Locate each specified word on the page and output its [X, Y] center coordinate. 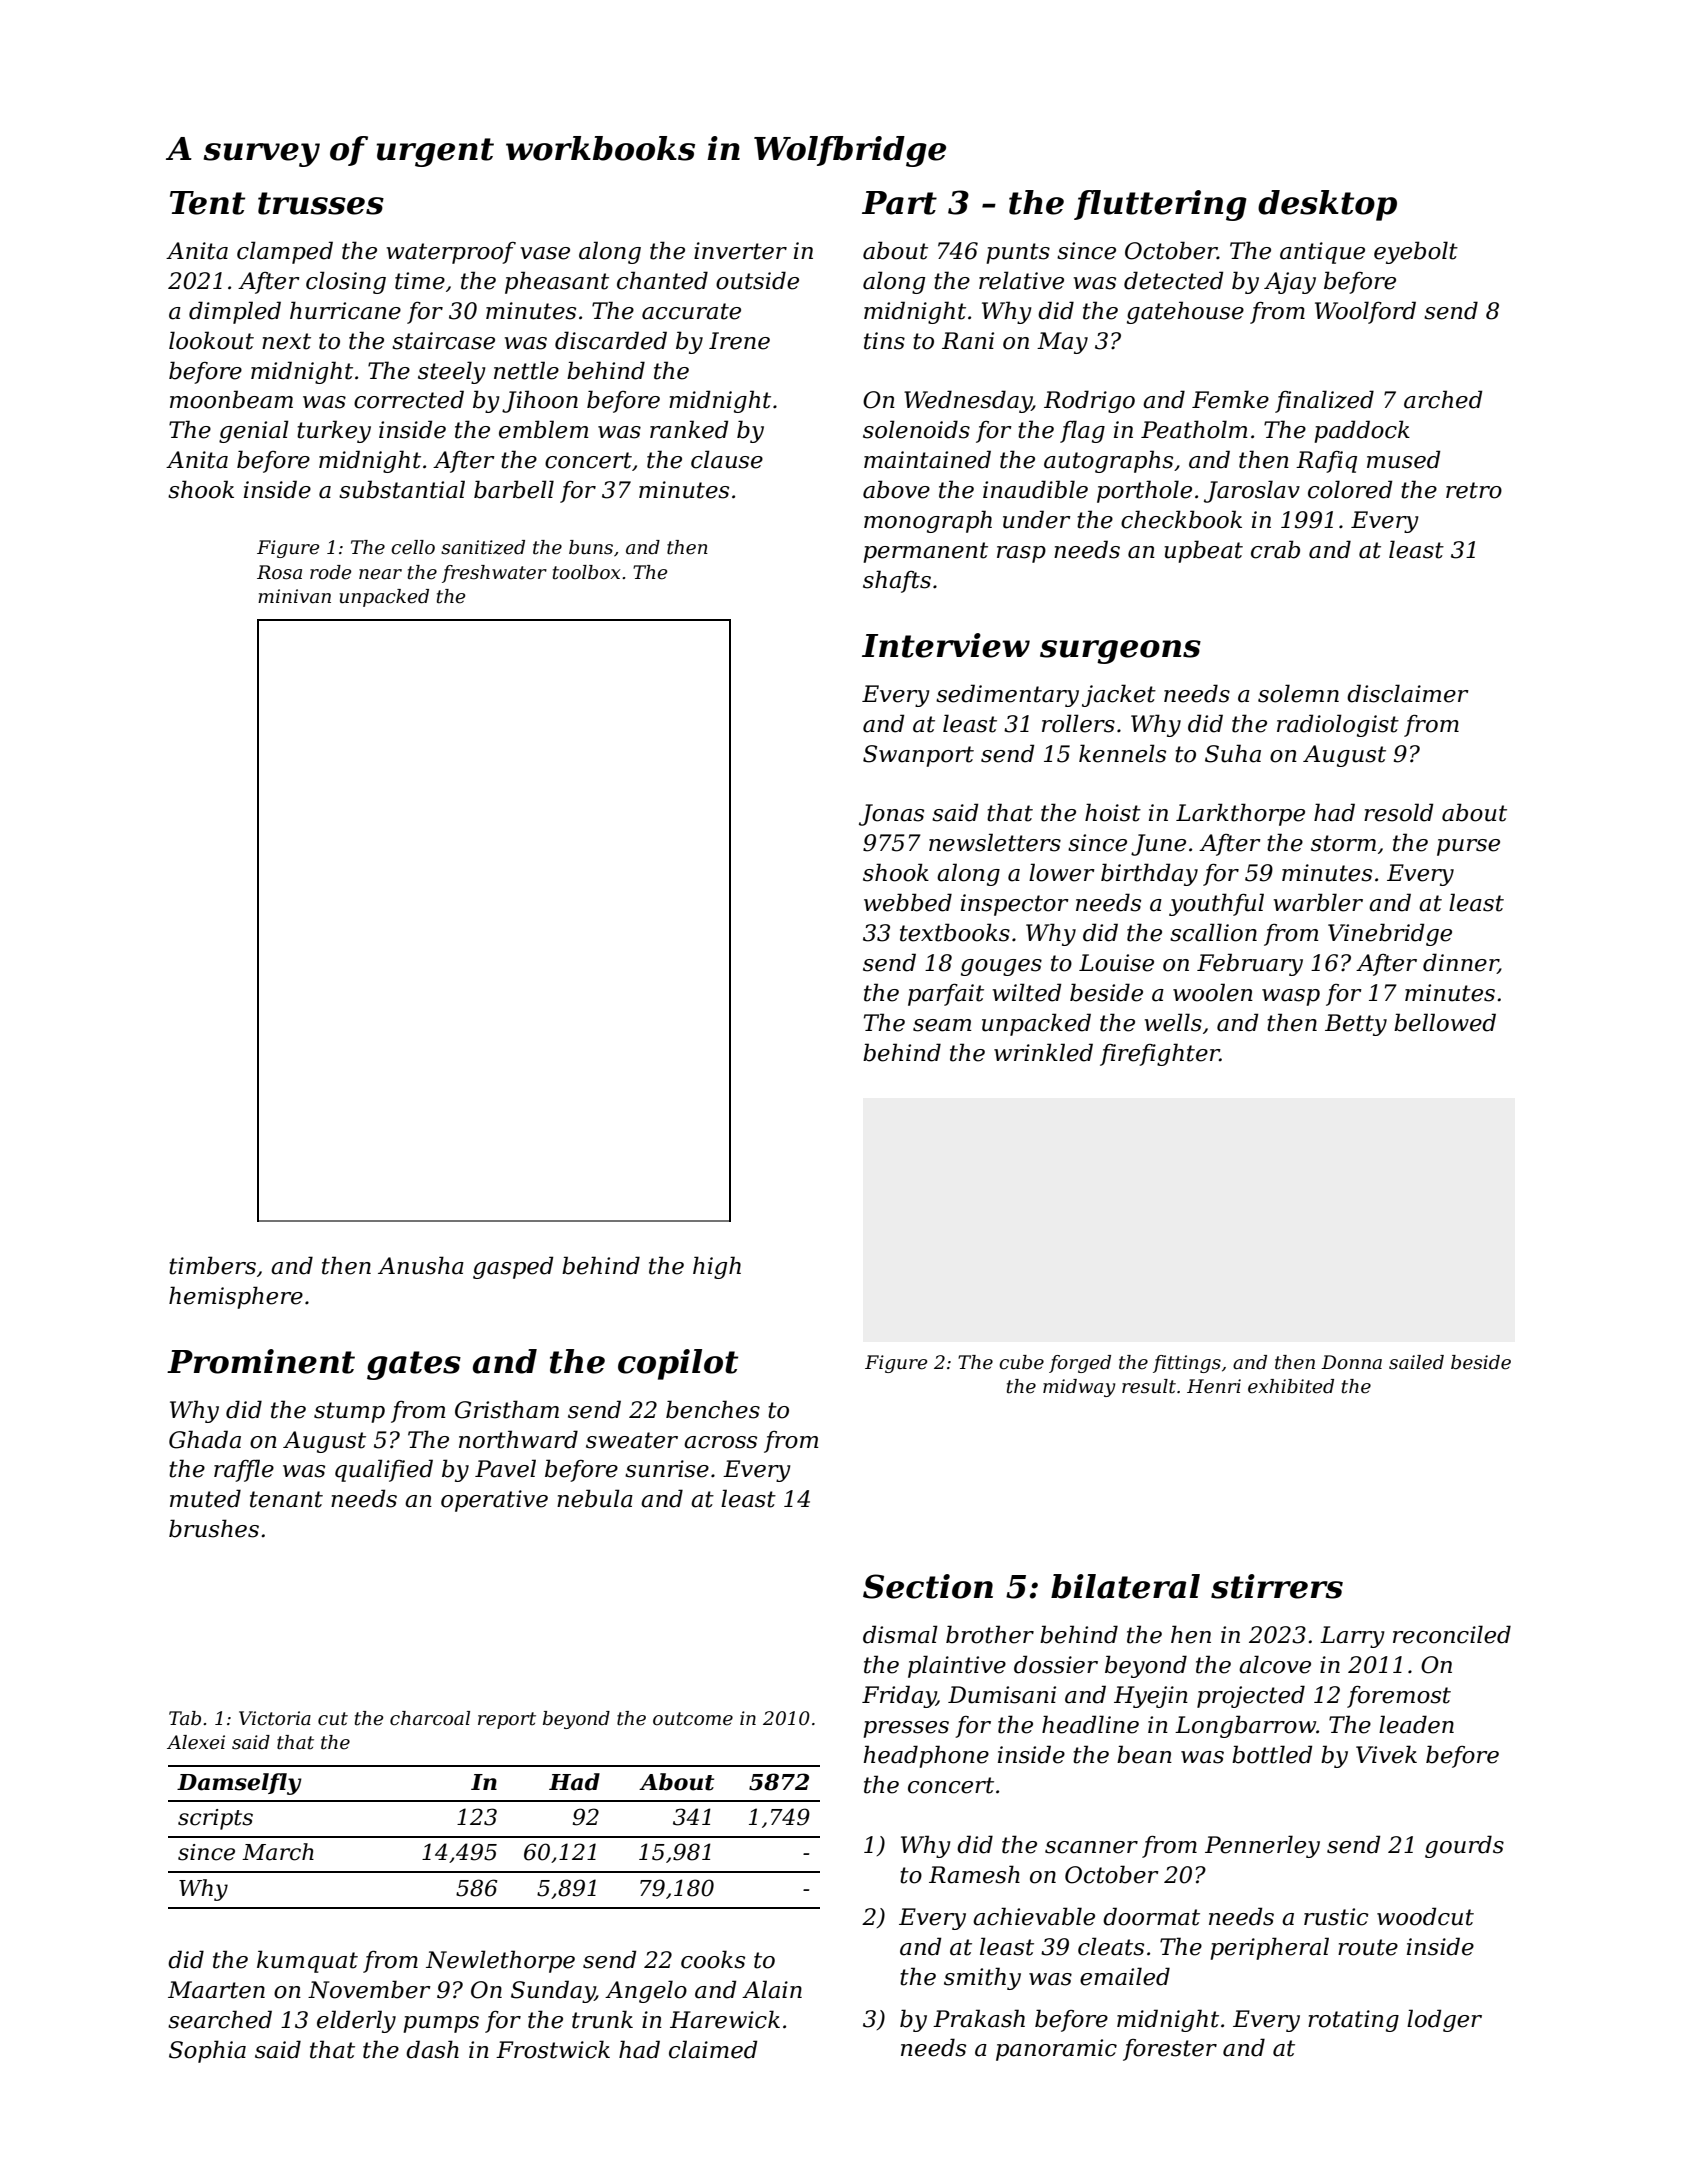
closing [346, 282]
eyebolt [1416, 252]
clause [727, 459]
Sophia [207, 2051]
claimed [713, 2049]
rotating [1353, 2021]
